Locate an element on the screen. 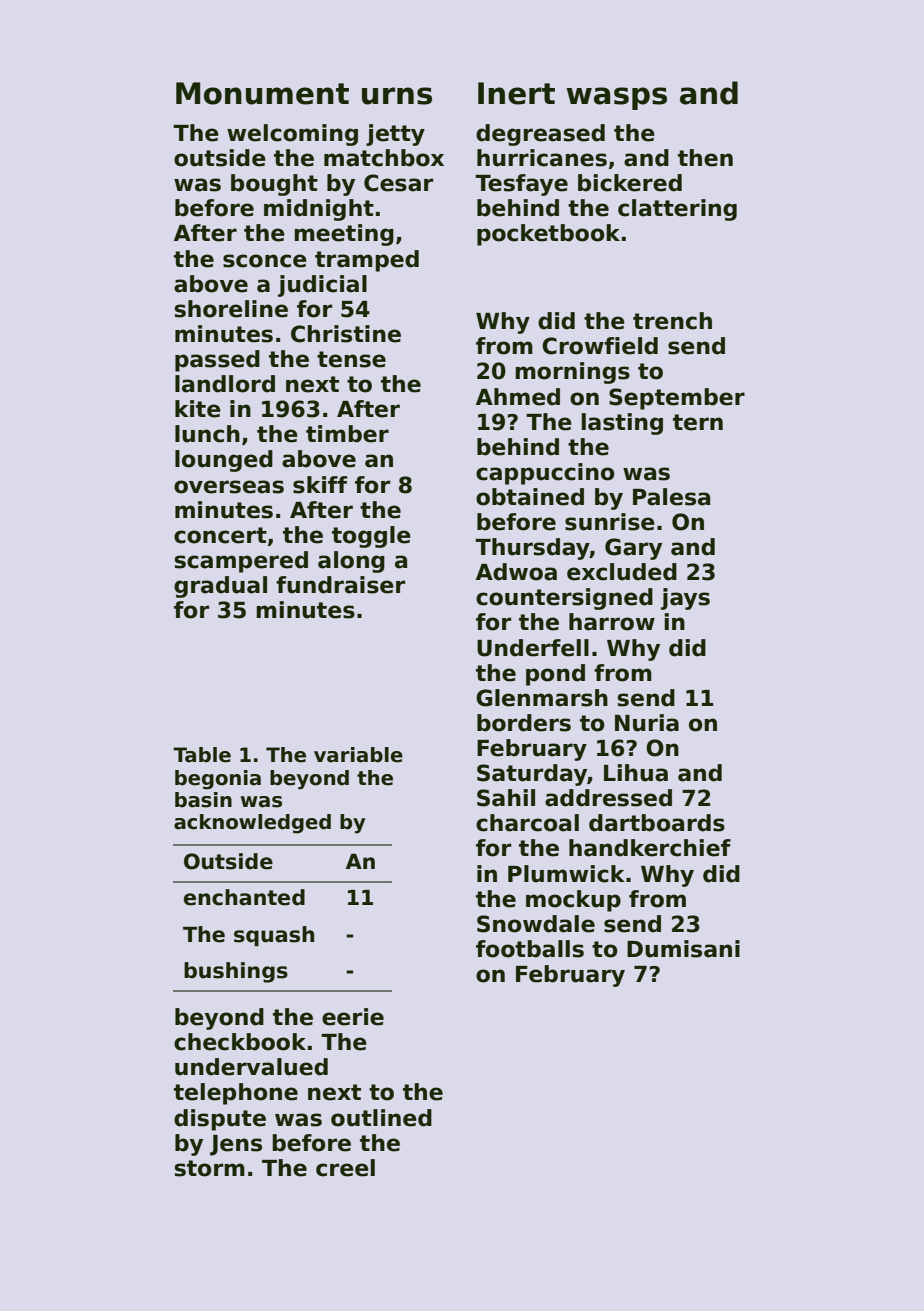 Image resolution: width=924 pixels, height=1311 pixels. jays is located at coordinates (685, 599).
